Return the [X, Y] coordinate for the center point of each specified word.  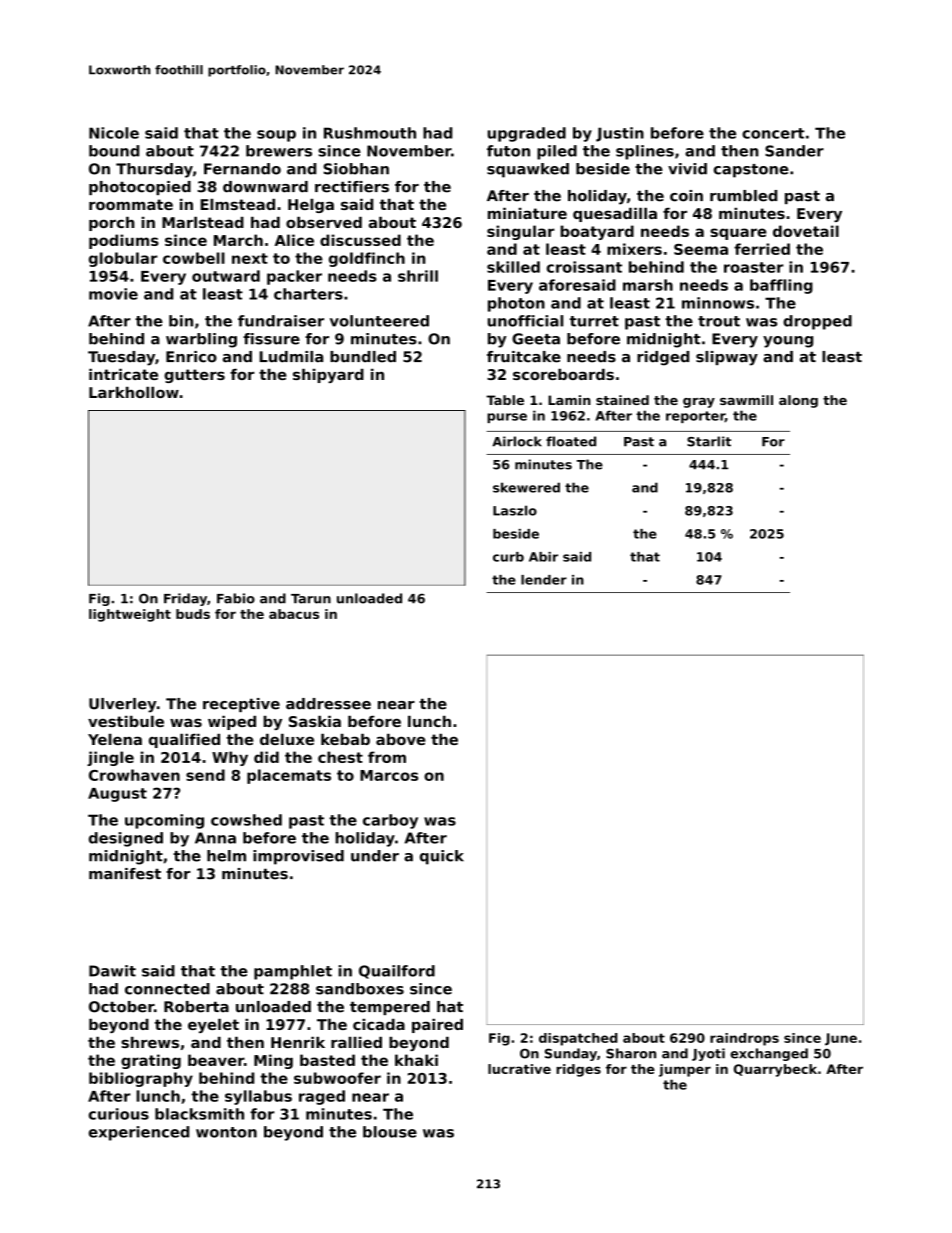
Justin [620, 134]
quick [442, 857]
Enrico [191, 357]
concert [773, 133]
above [401, 739]
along [798, 401]
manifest [125, 874]
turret [594, 321]
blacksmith [199, 1114]
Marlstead [203, 222]
